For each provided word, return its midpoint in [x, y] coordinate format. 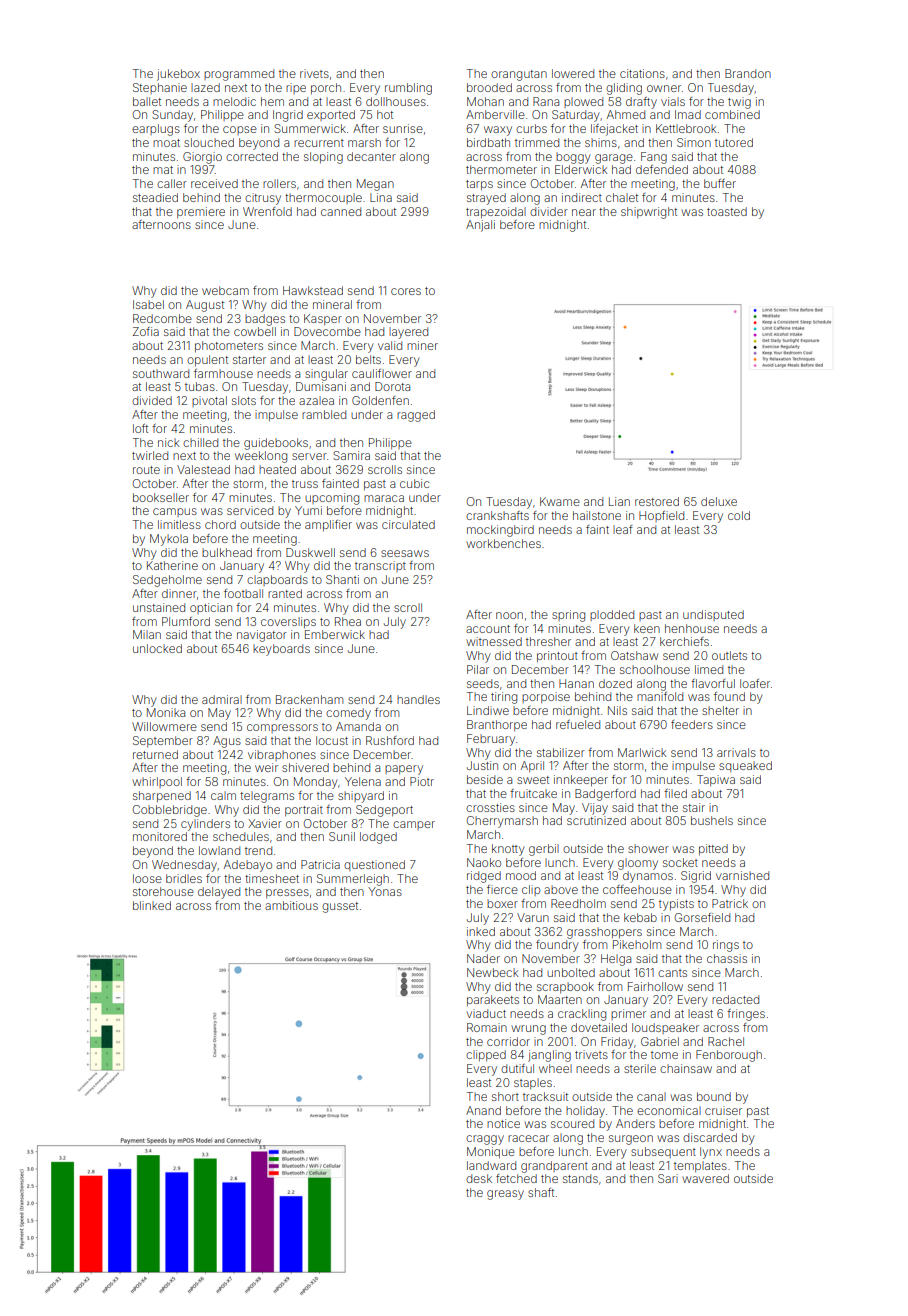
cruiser [723, 1110]
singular [326, 375]
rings [726, 946]
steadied [155, 197]
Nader [483, 958]
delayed [219, 893]
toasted [727, 211]
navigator [262, 636]
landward [491, 1165]
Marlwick [642, 752]
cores [406, 291]
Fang [654, 158]
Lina [381, 197]
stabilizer [561, 752]
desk [479, 1178]
